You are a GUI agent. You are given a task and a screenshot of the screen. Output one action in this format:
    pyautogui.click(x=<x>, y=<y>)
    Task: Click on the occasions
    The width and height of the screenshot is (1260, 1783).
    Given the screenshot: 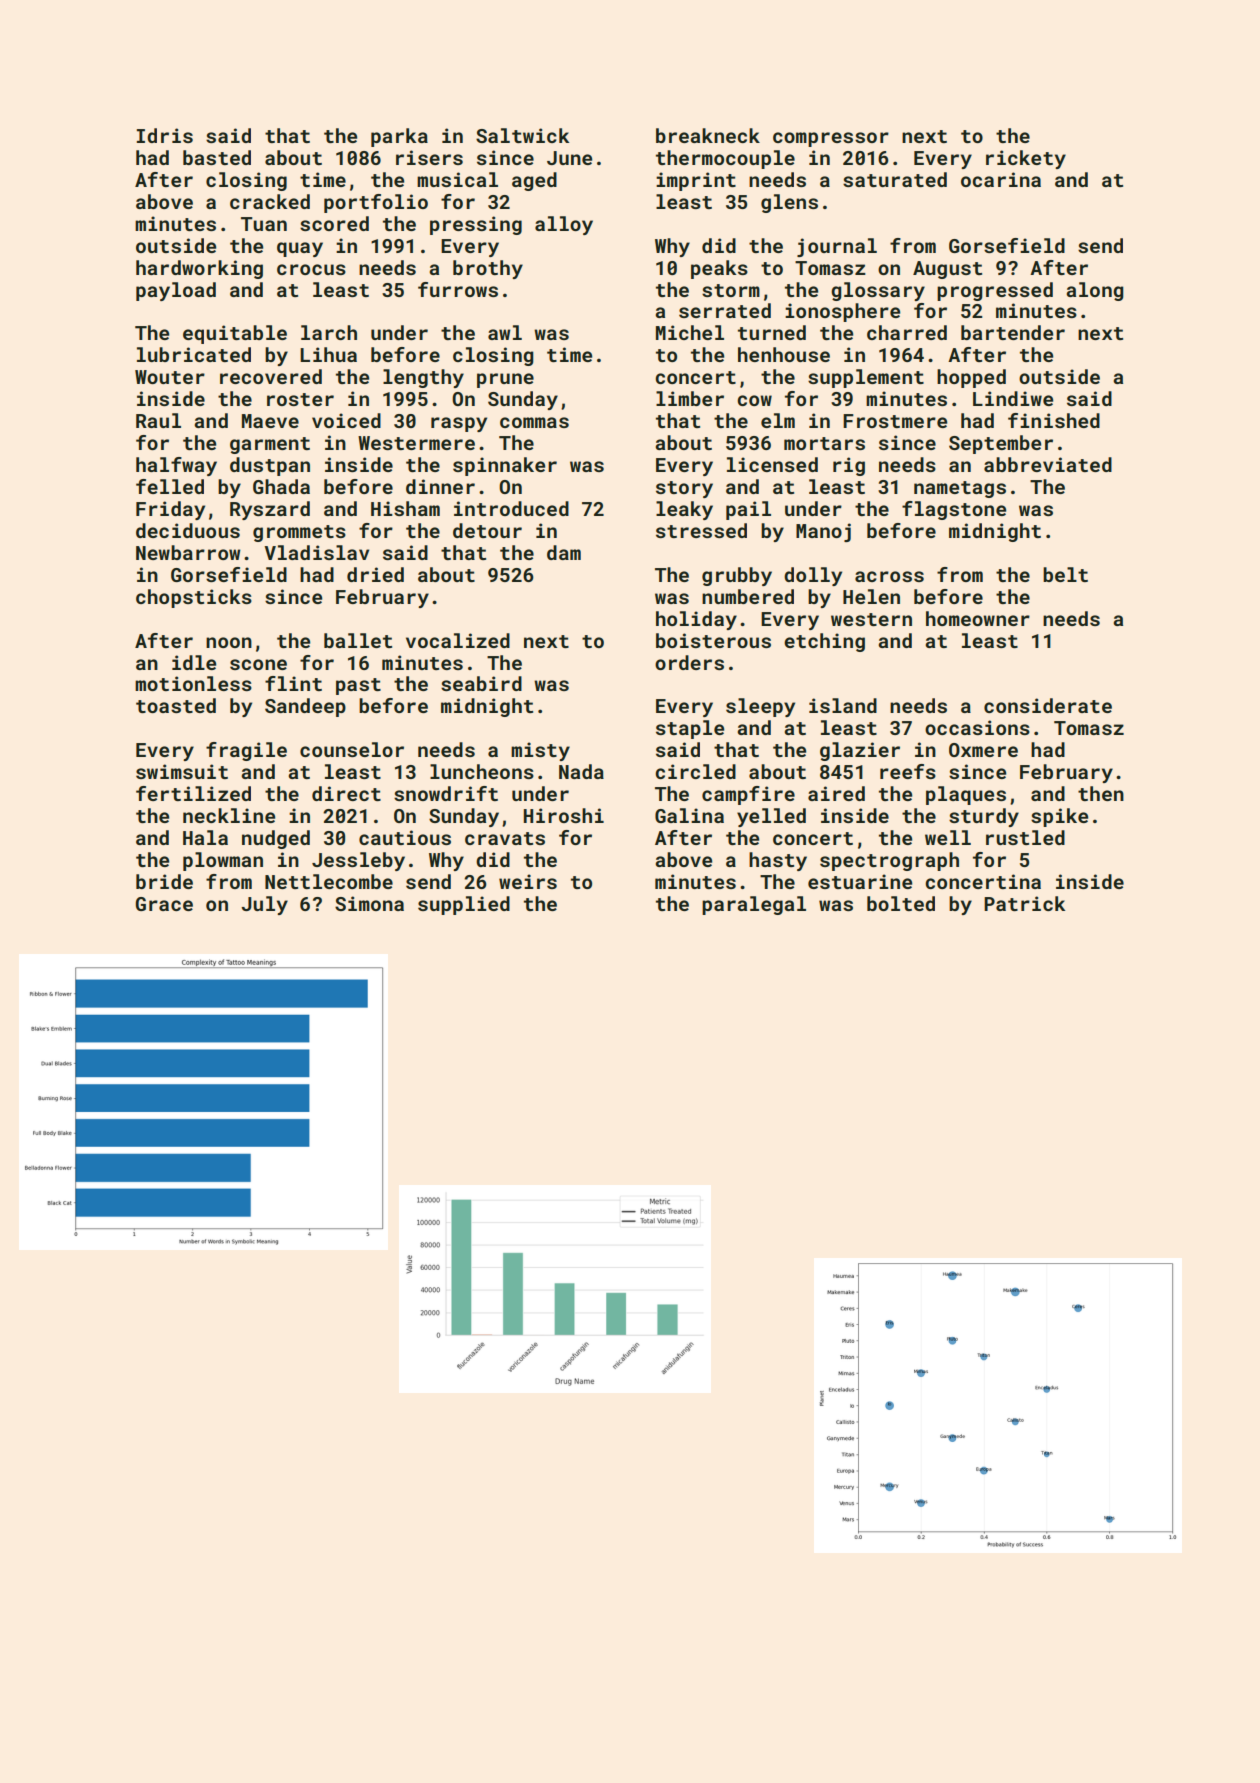 What is the action you would take?
    pyautogui.click(x=977, y=727)
